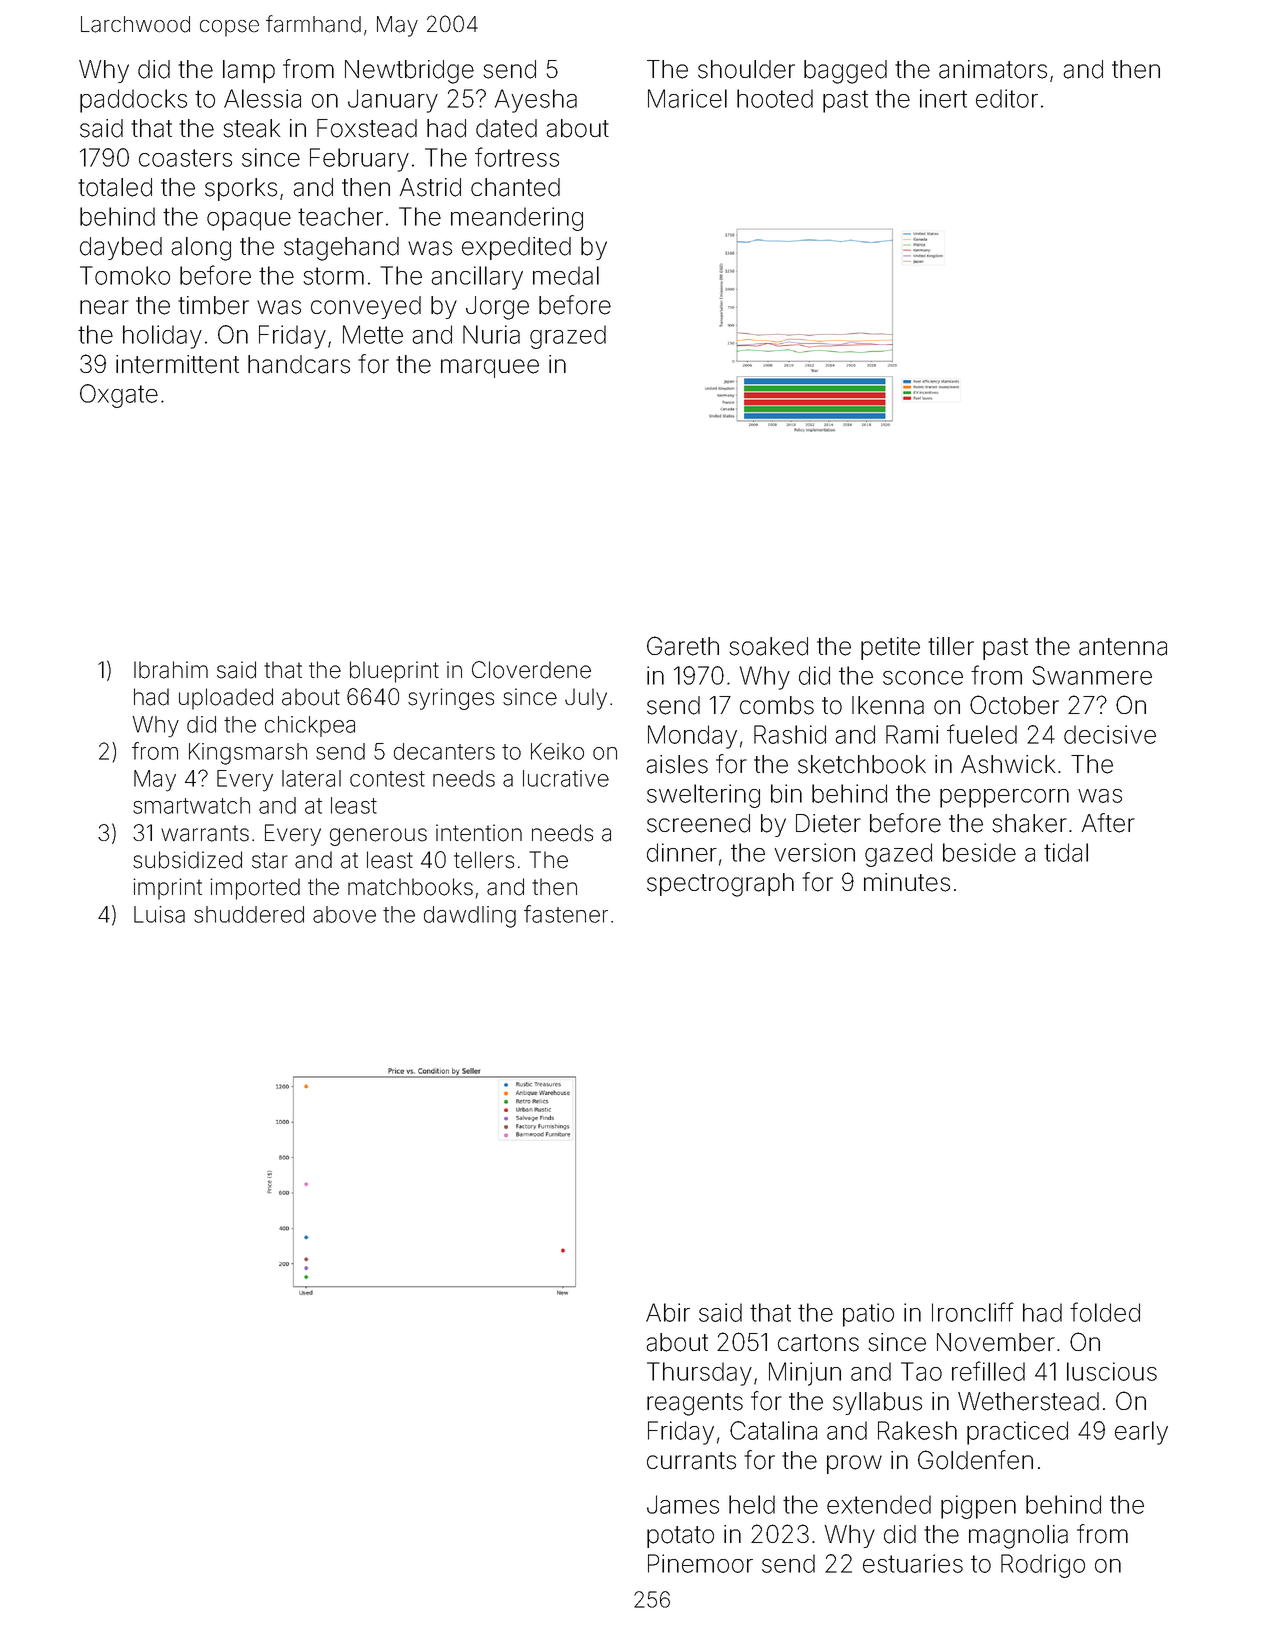 This screenshot has width=1265, height=1637. I want to click on paddocks, so click(133, 101).
